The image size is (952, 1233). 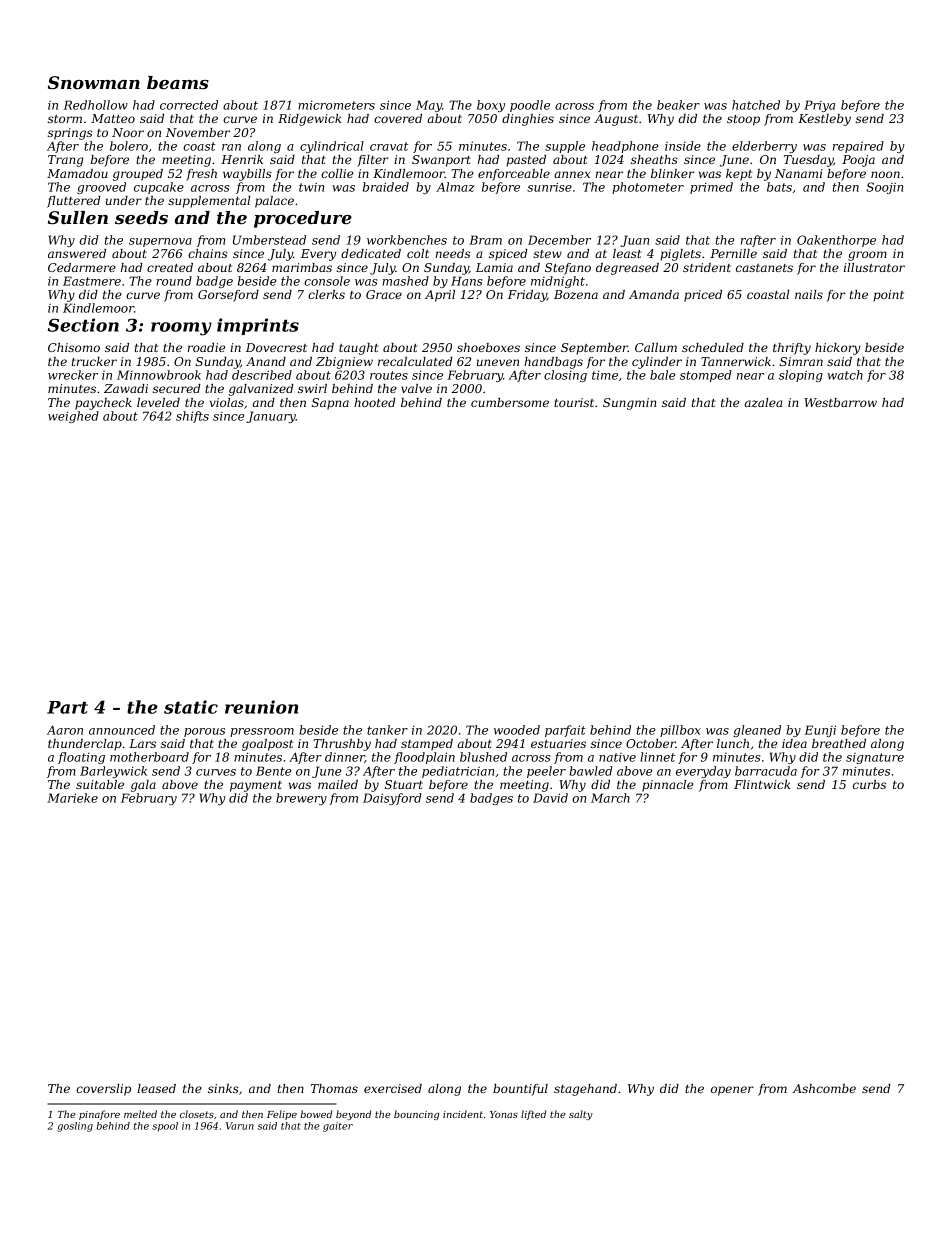 What do you see at coordinates (330, 404) in the page?
I see `Sapna` at bounding box center [330, 404].
